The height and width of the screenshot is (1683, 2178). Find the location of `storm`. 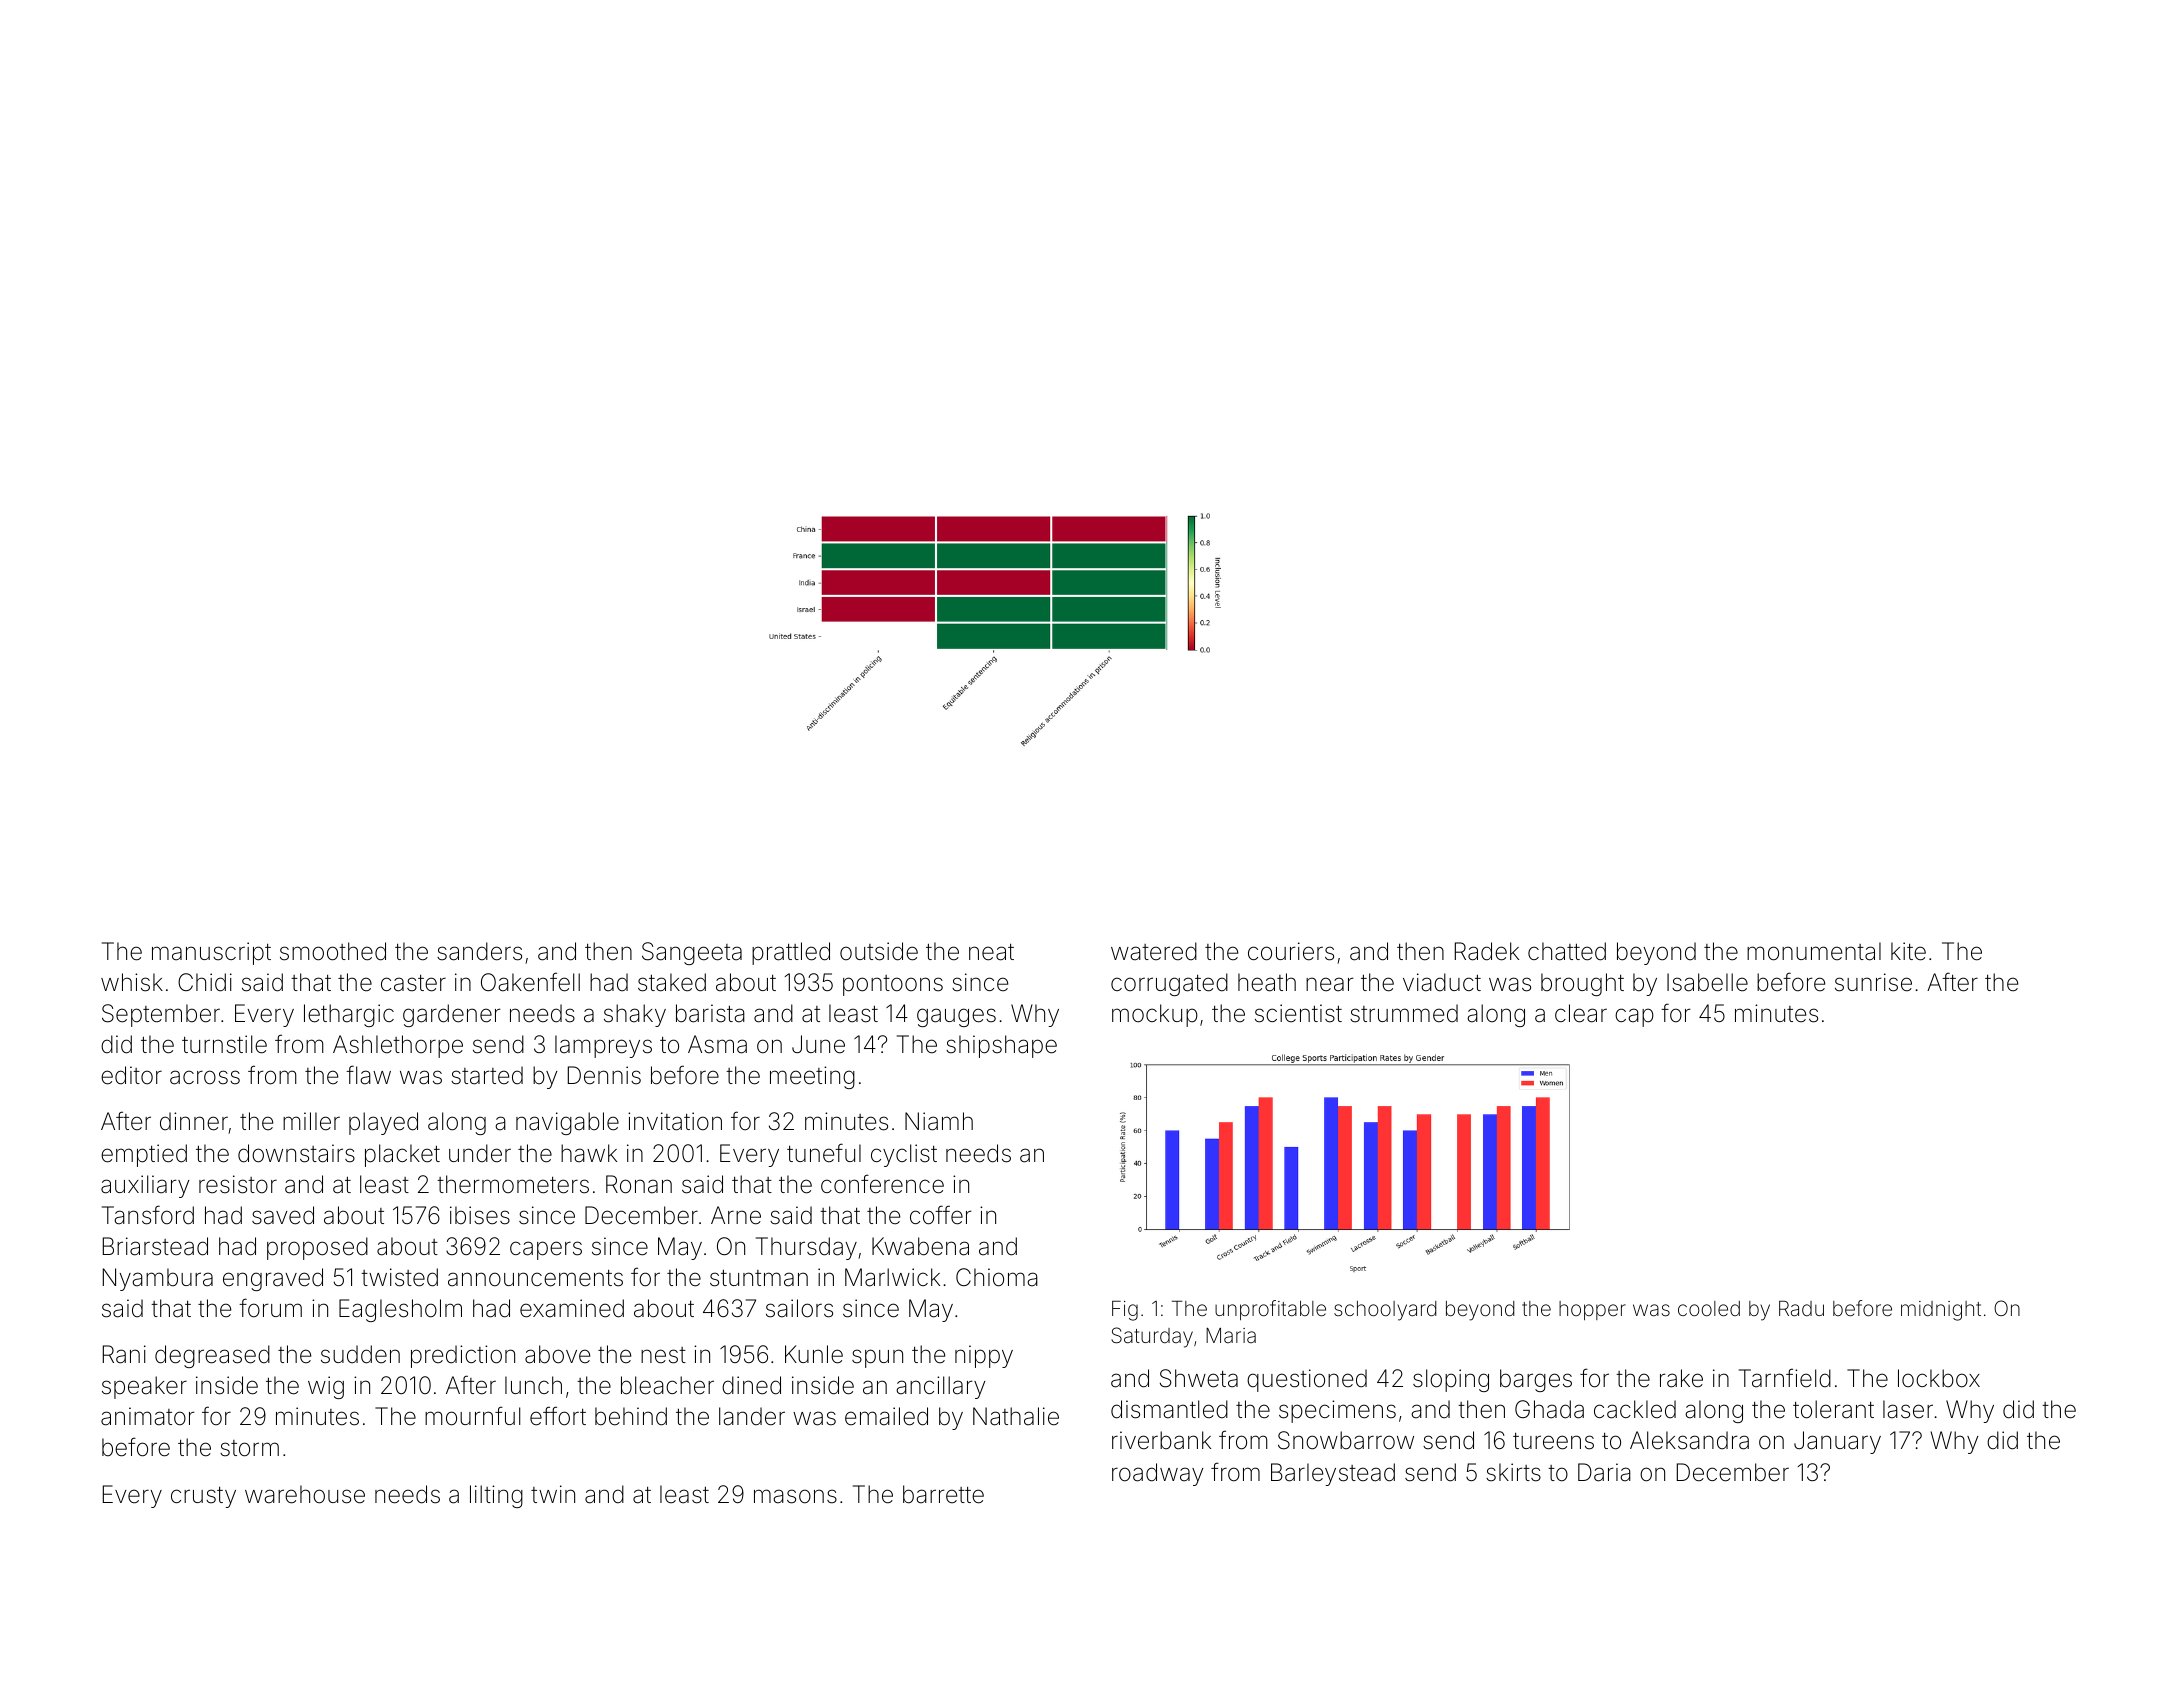

storm is located at coordinates (249, 1448).
